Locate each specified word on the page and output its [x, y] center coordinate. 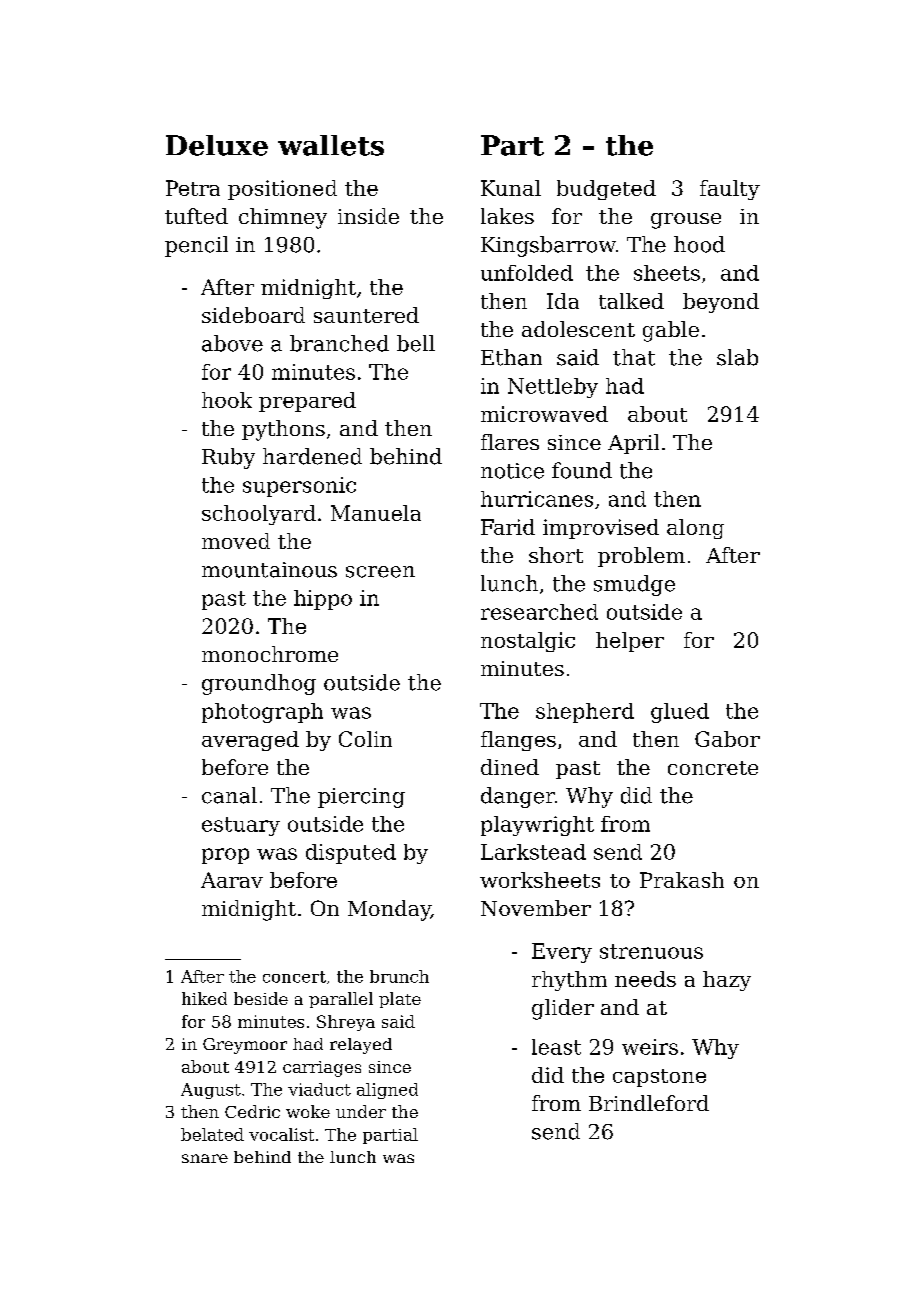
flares [510, 442]
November [536, 908]
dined [510, 767]
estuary [241, 826]
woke [308, 1111]
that [634, 357]
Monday [389, 910]
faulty [730, 190]
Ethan [511, 357]
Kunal [511, 188]
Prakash [682, 880]
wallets [331, 145]
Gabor [727, 739]
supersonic [299, 487]
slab [737, 357]
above [232, 343]
